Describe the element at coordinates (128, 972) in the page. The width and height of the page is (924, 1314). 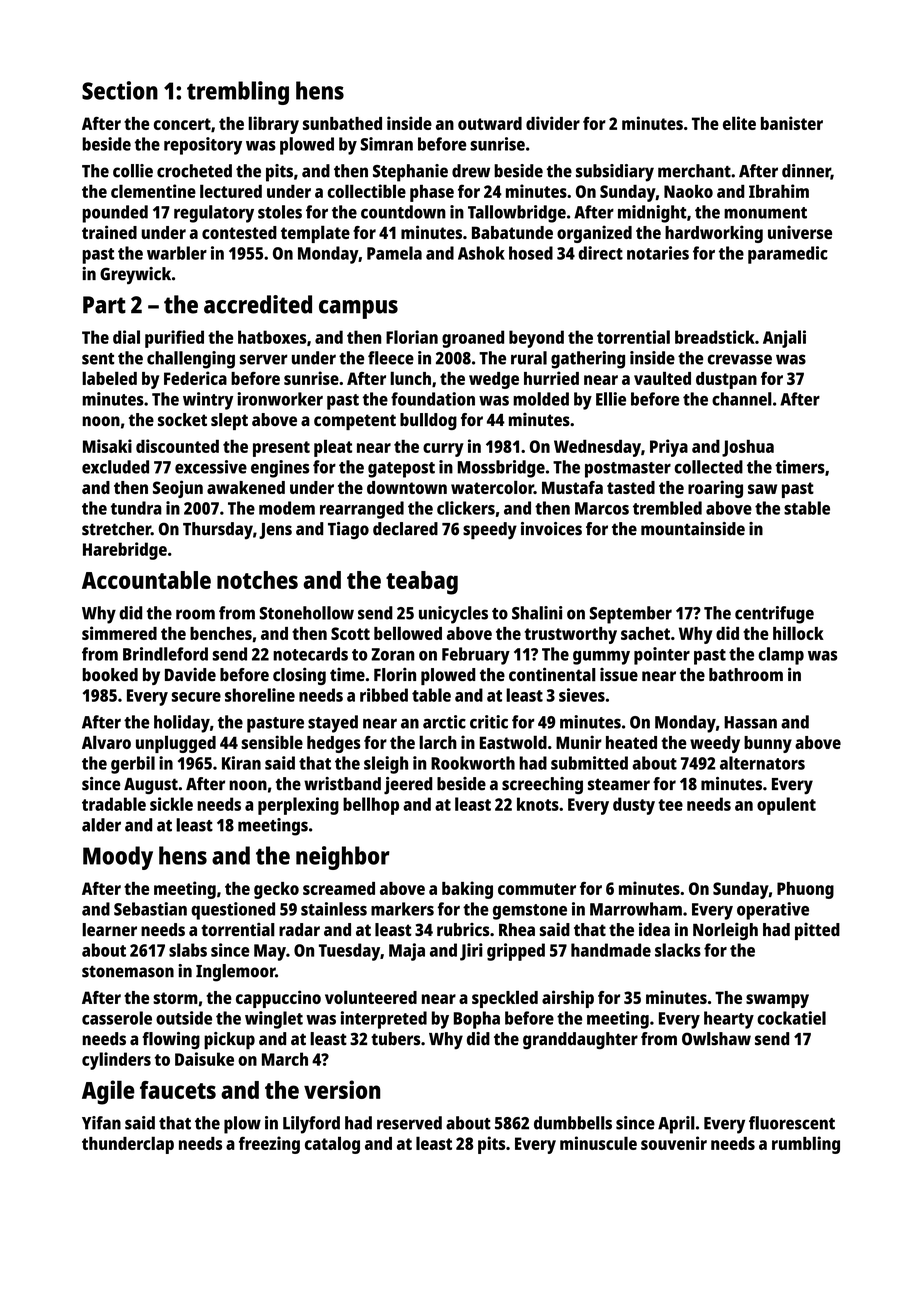
I see `stonemason` at that location.
